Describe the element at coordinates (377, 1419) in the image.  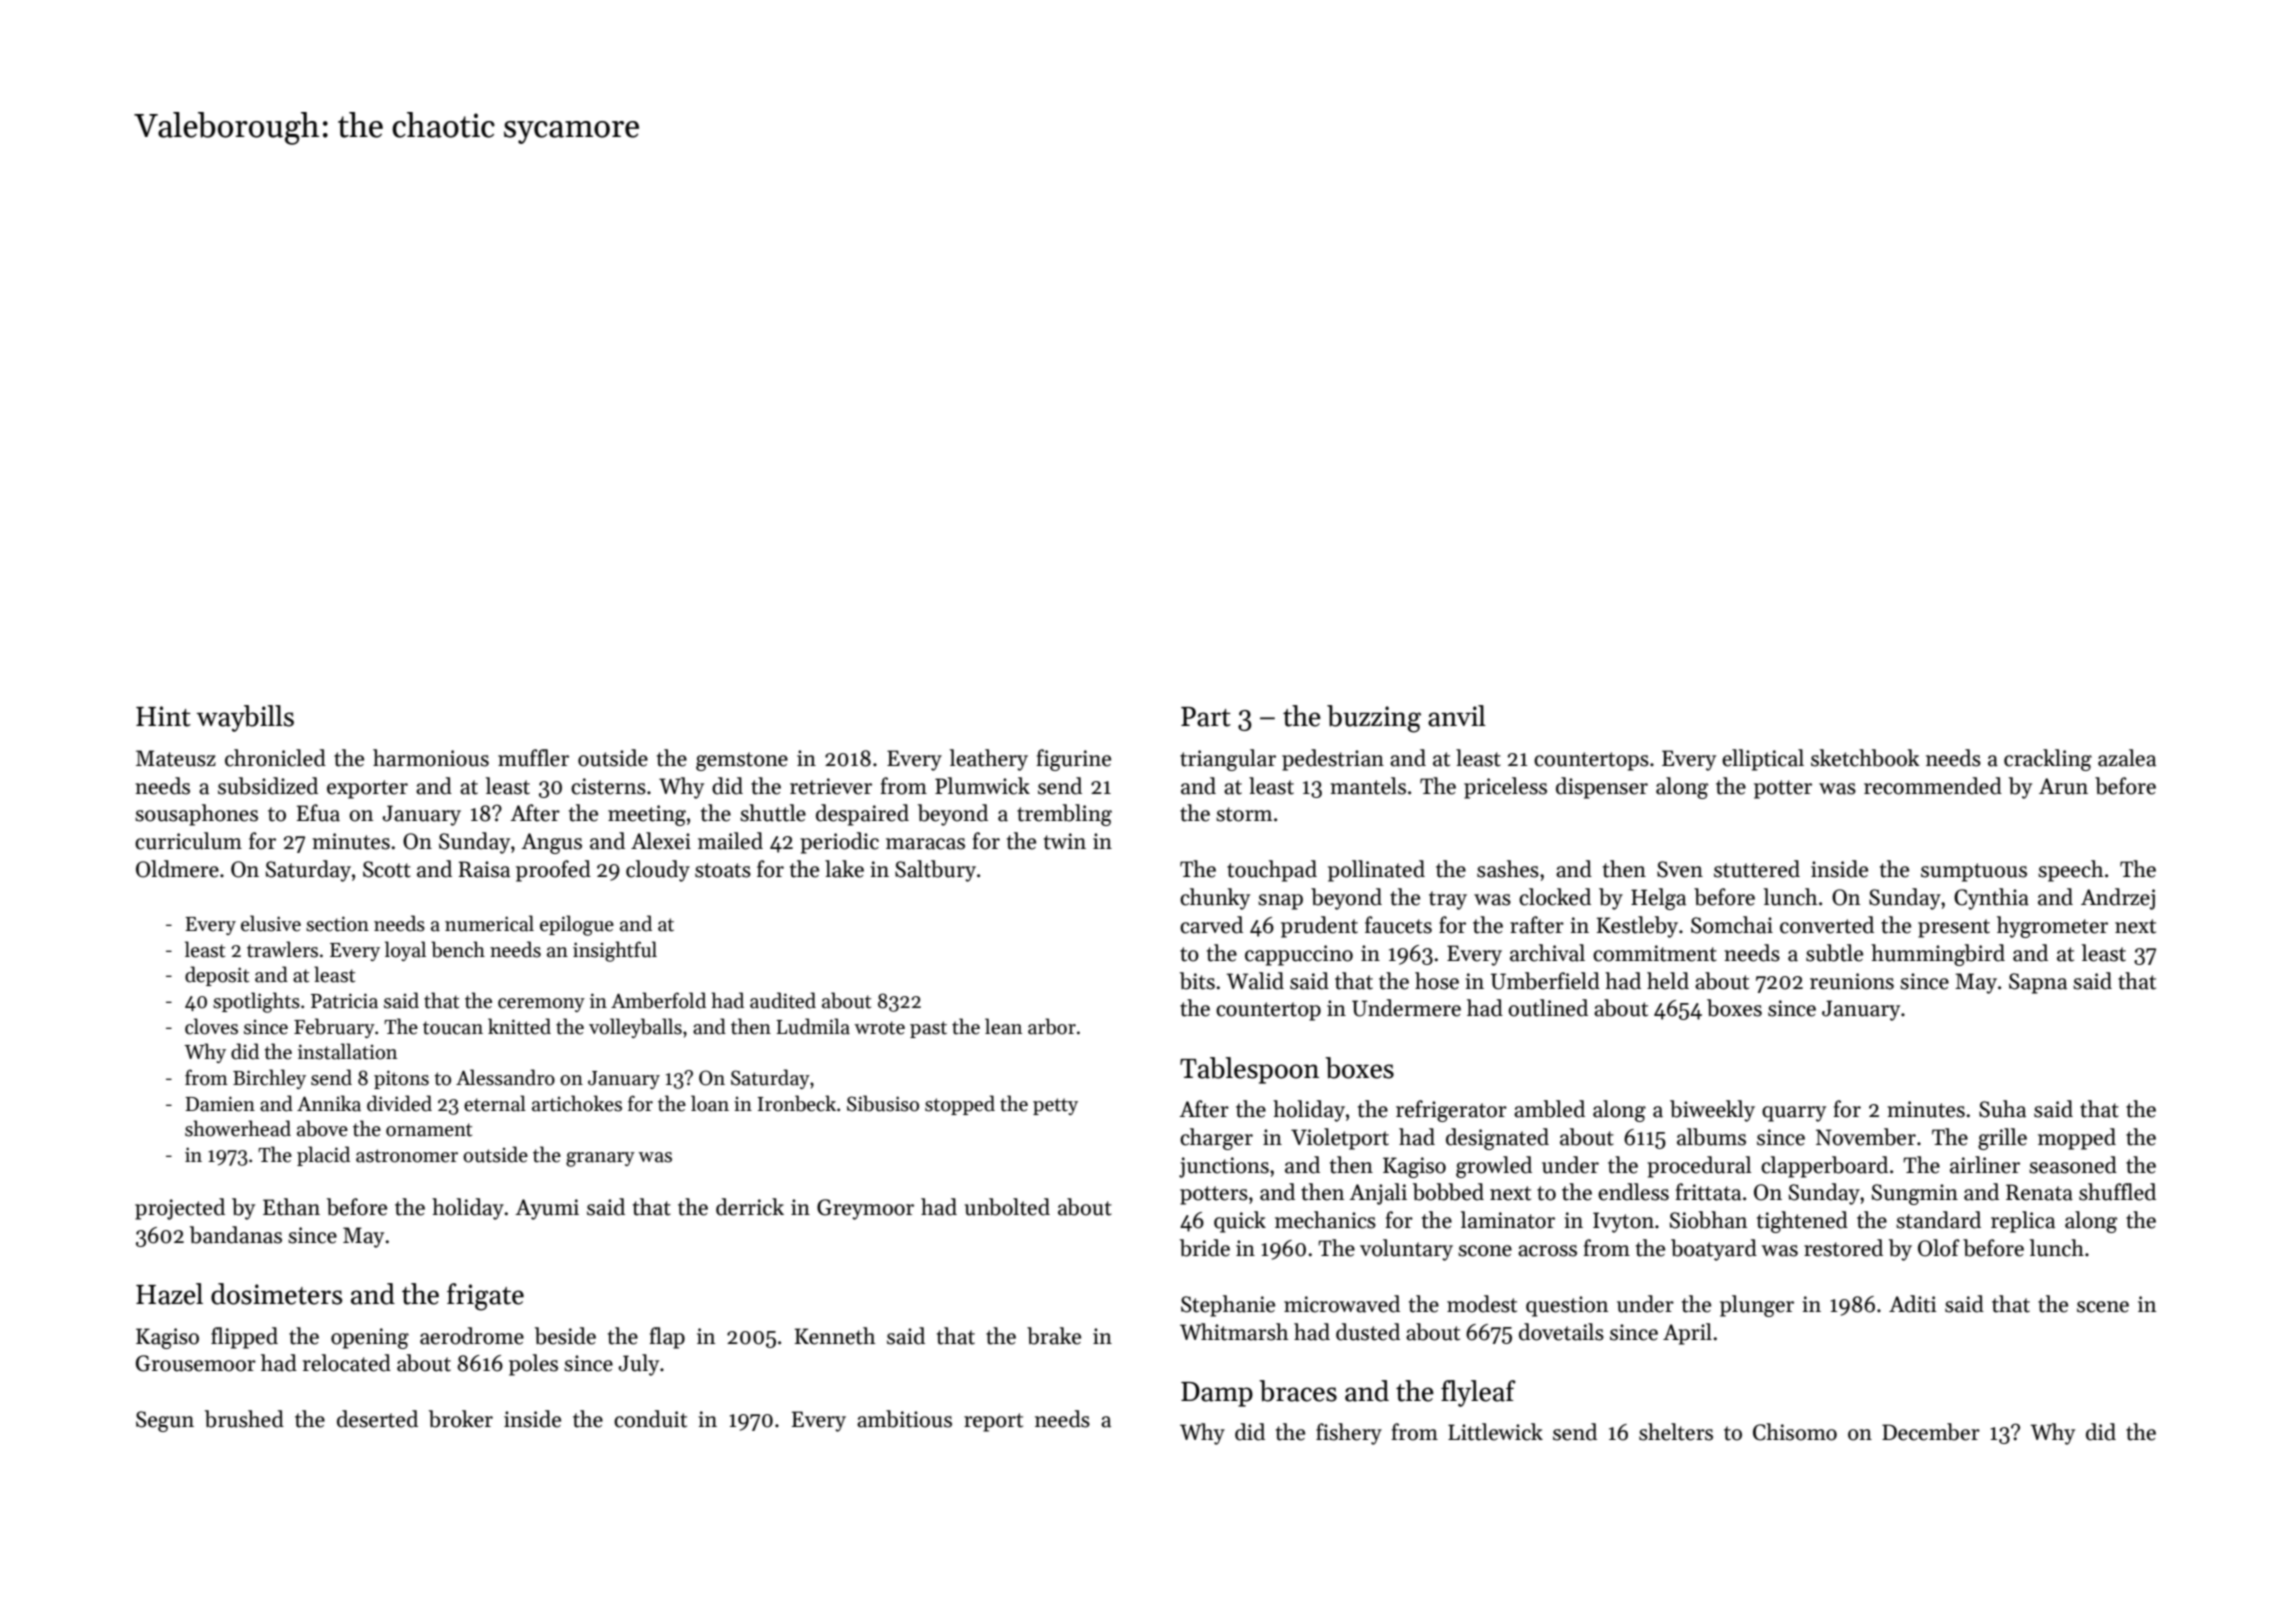
I see `deserted` at that location.
